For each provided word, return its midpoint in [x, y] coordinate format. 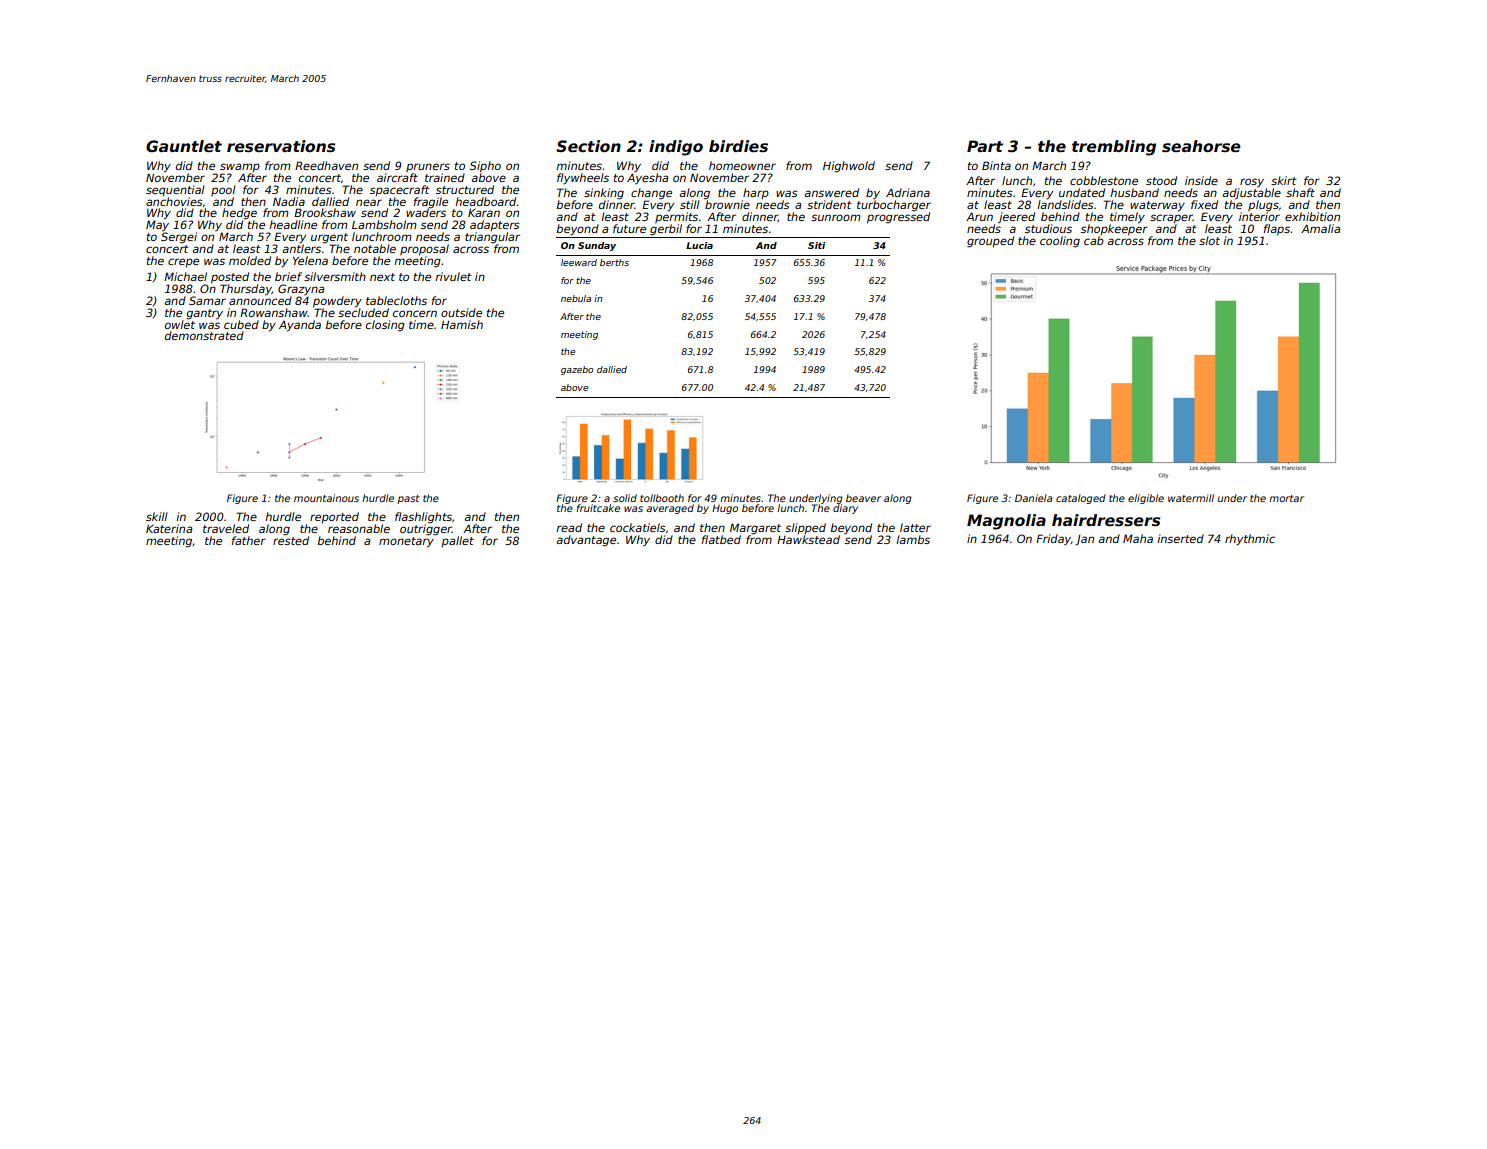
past [408, 499]
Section [588, 146]
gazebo [577, 370]
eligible [1146, 499]
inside [1201, 180]
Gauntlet [184, 146]
